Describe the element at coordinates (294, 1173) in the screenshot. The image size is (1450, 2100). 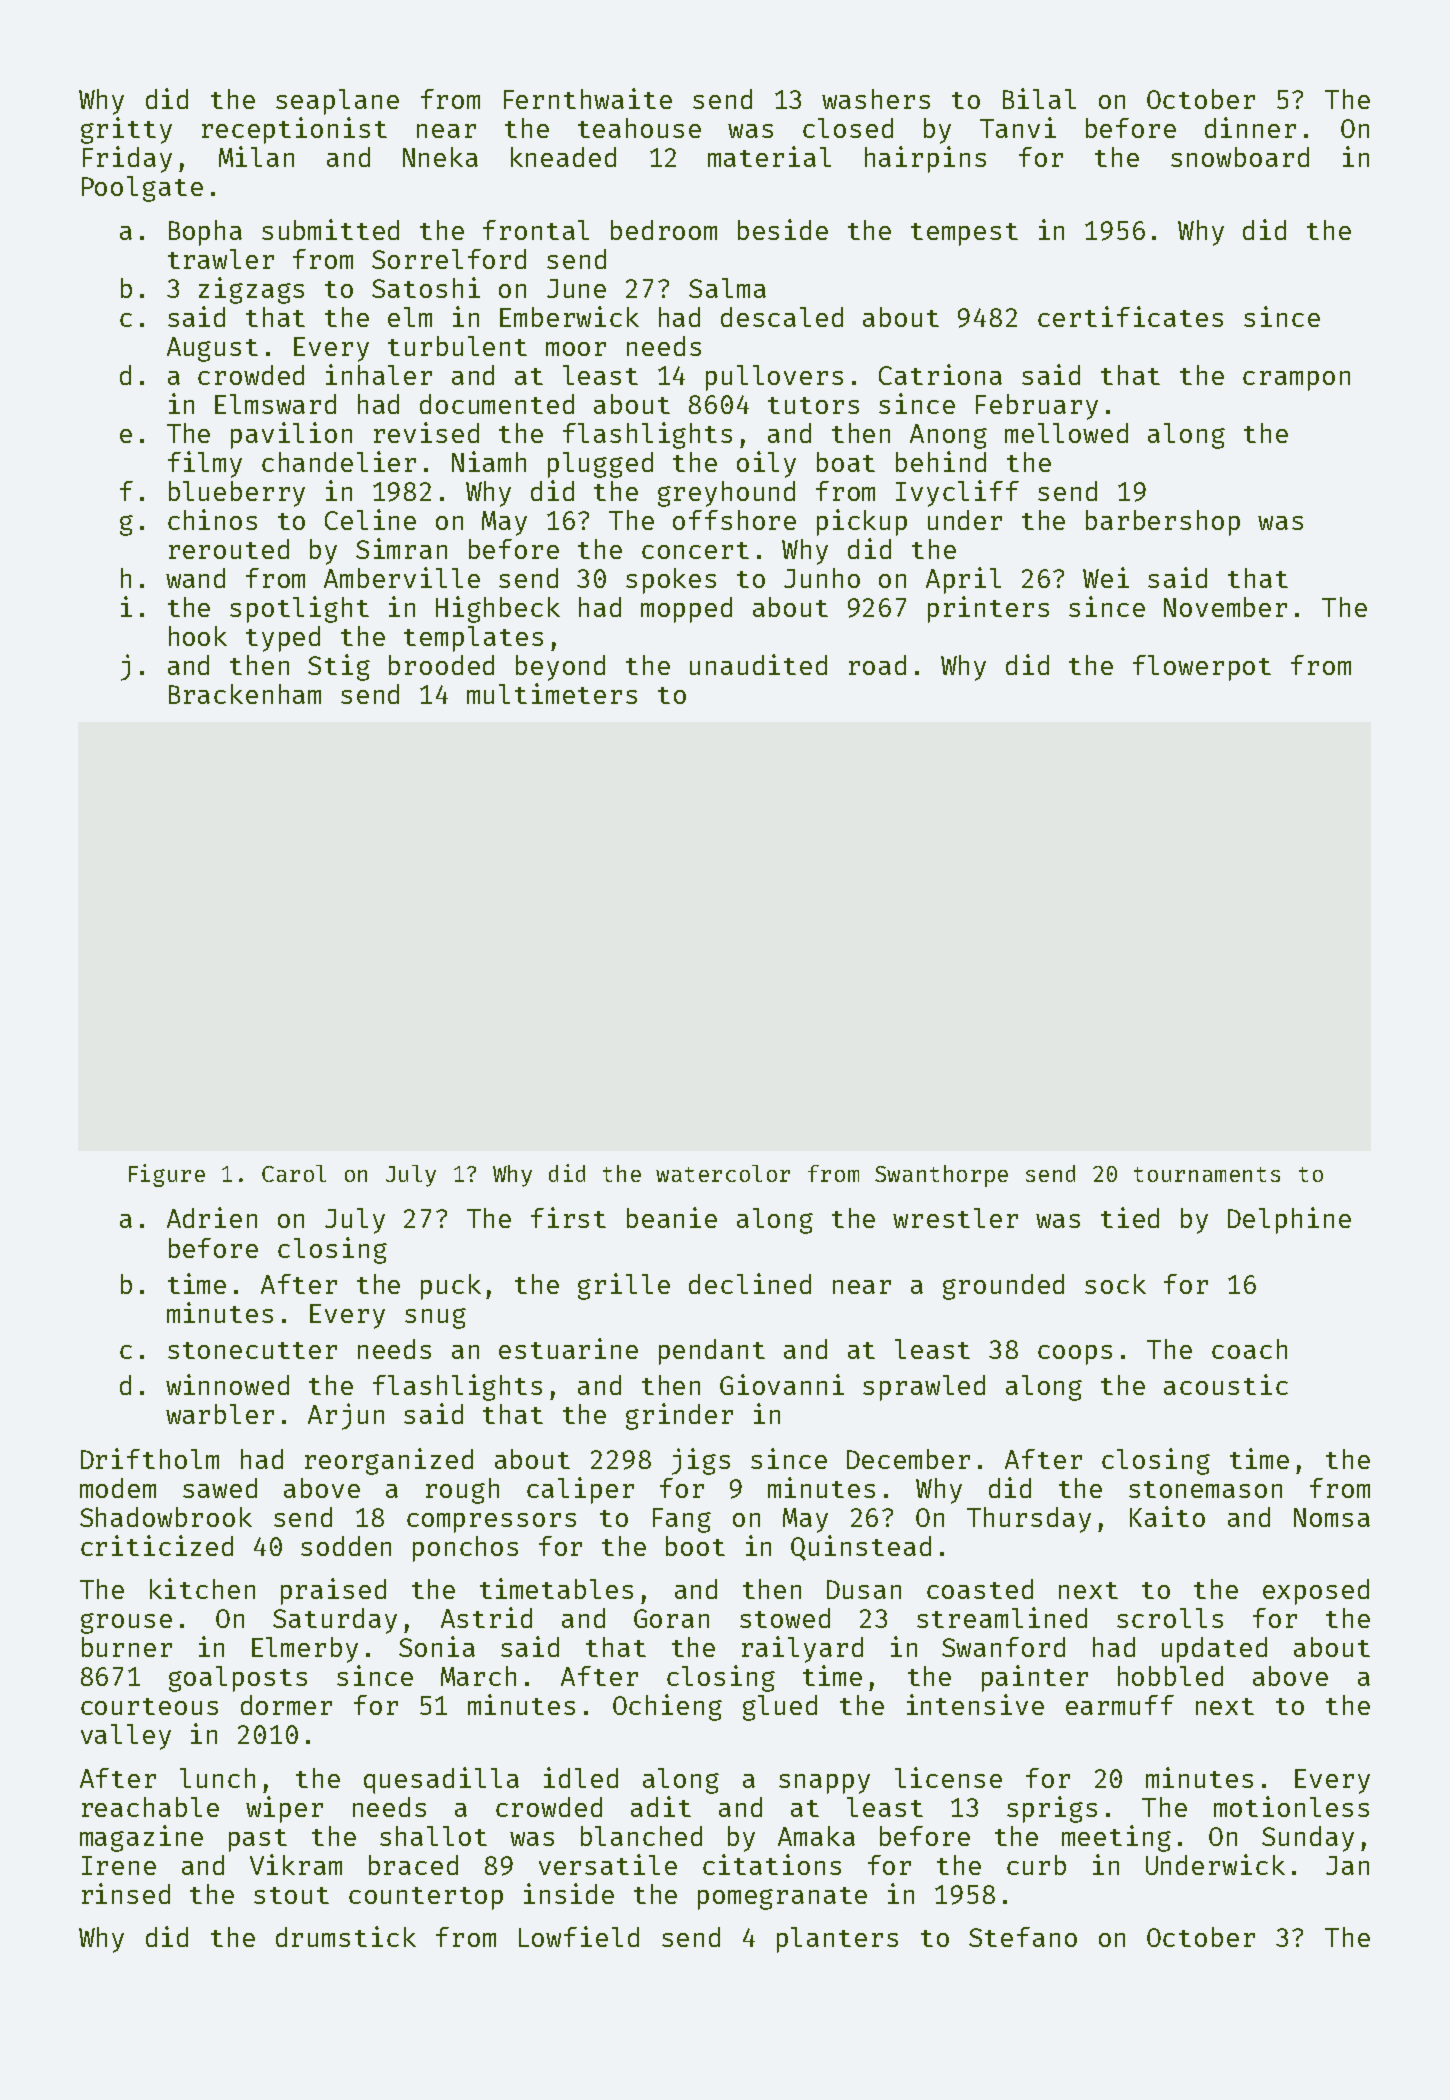
I see `Carol` at that location.
